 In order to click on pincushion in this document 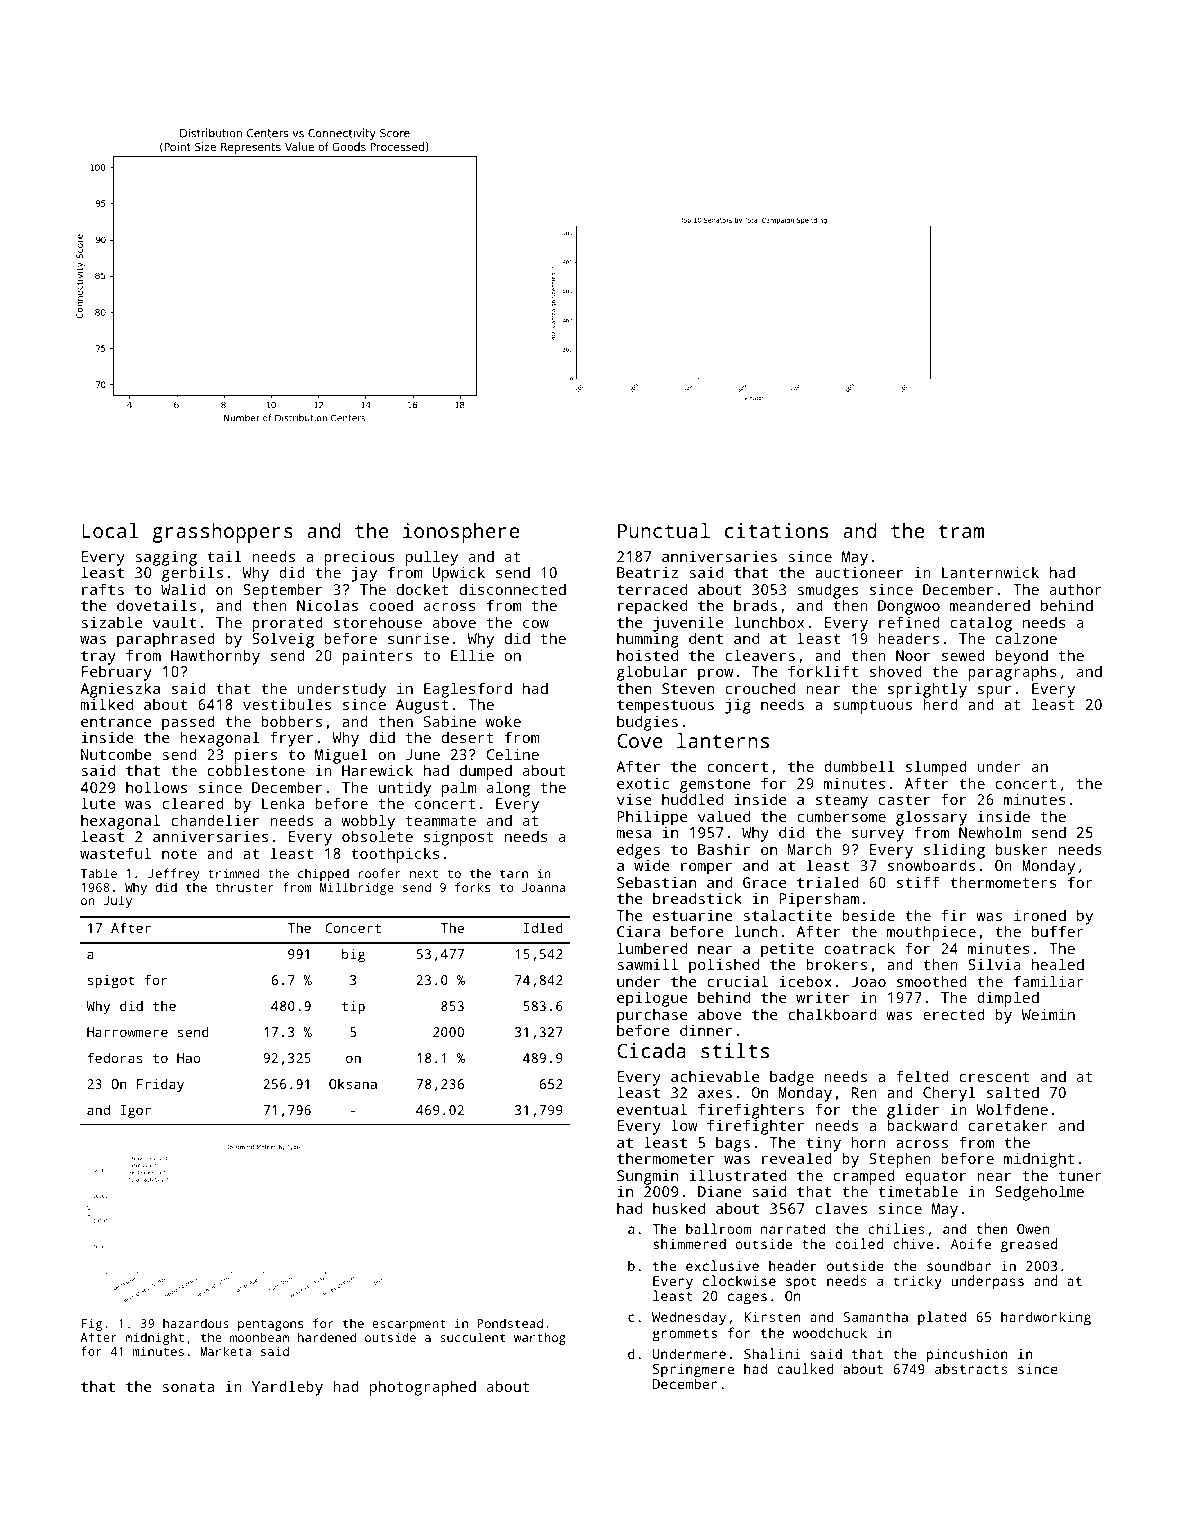, I will do `click(967, 1355)`.
